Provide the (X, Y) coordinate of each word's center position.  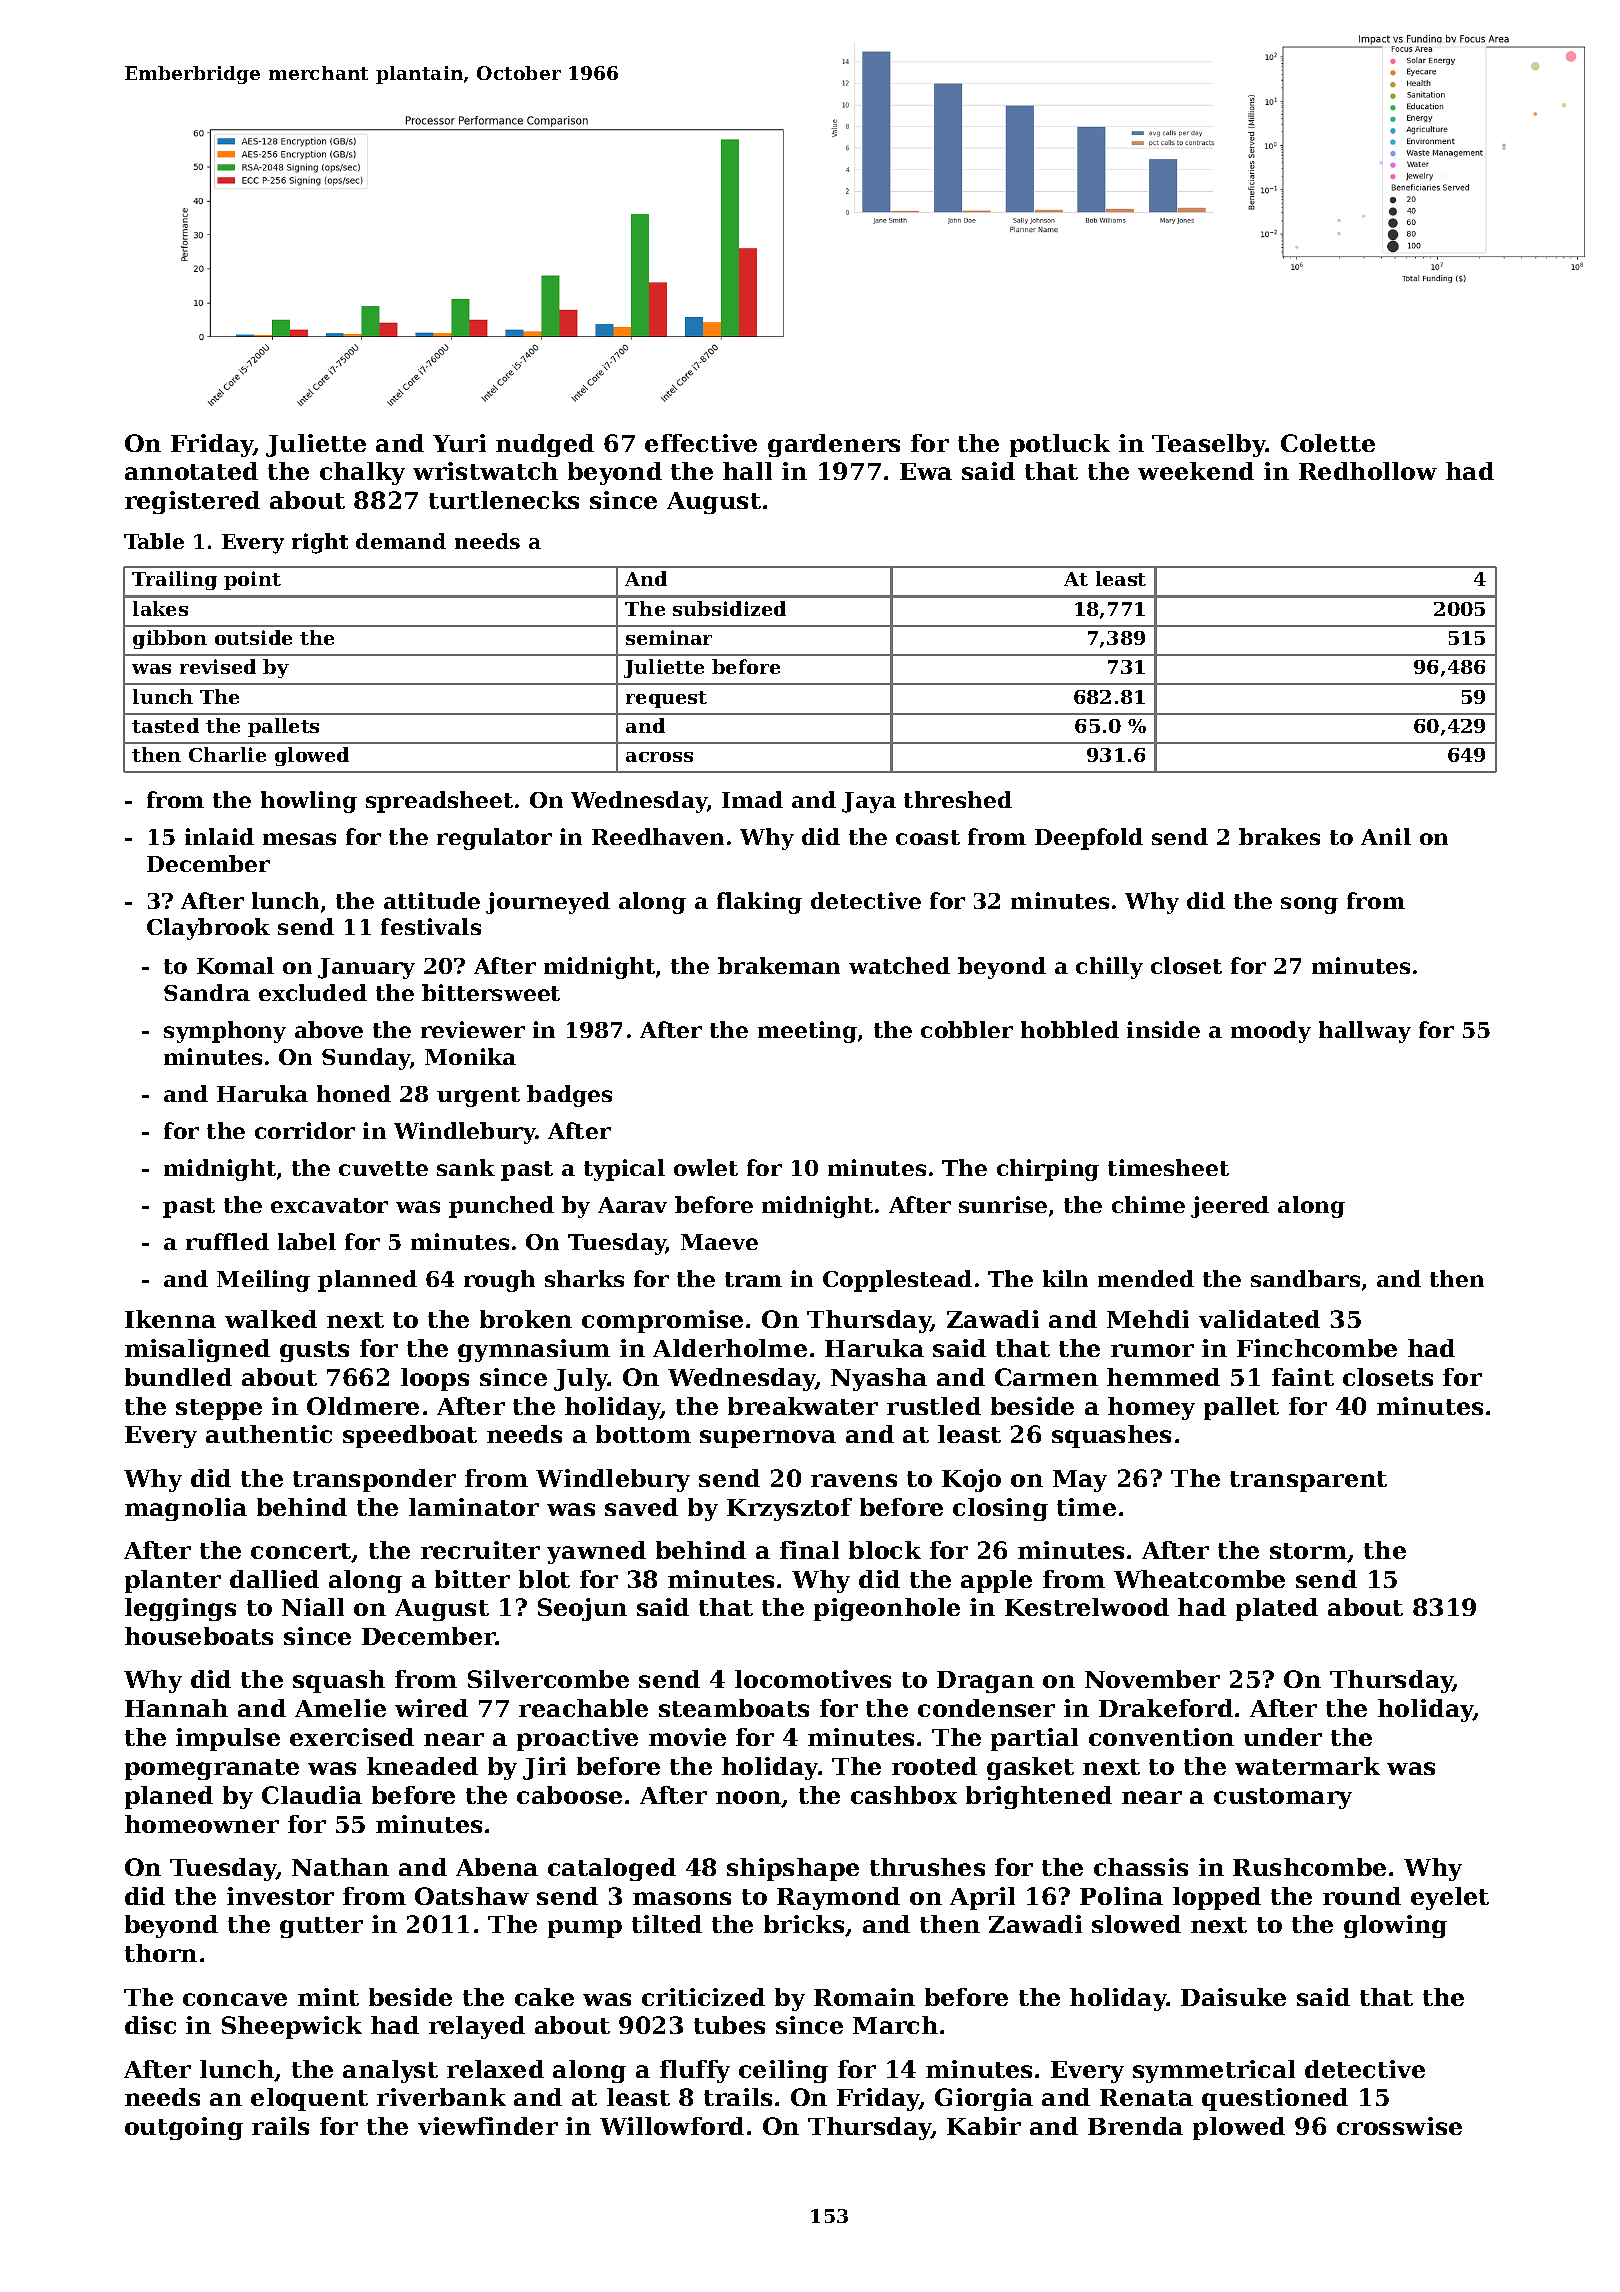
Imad (752, 799)
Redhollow (1368, 471)
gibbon (170, 639)
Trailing (174, 580)
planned (367, 1281)
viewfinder (488, 2126)
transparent (1308, 1481)
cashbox (904, 1795)
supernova (768, 1439)
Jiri (544, 1768)
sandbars (1305, 1278)
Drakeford (1166, 1708)
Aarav (632, 1205)
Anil (1386, 836)
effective (701, 443)
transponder (374, 1480)
